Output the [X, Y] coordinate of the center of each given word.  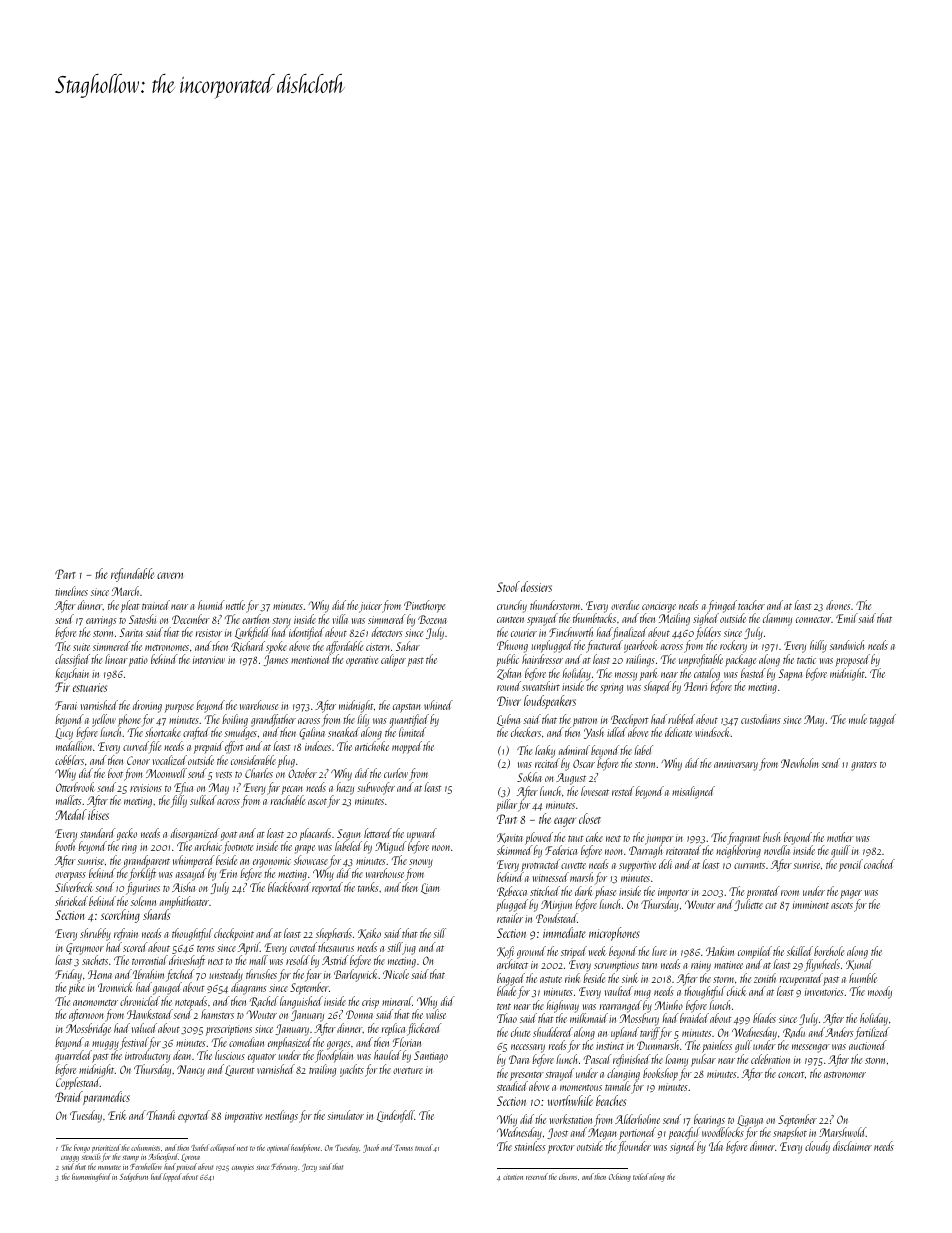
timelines [71, 591]
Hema [100, 974]
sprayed [542, 619]
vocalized [170, 760]
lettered [378, 833]
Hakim [720, 951]
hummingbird [91, 1177]
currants [749, 866]
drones [838, 605]
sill [439, 933]
